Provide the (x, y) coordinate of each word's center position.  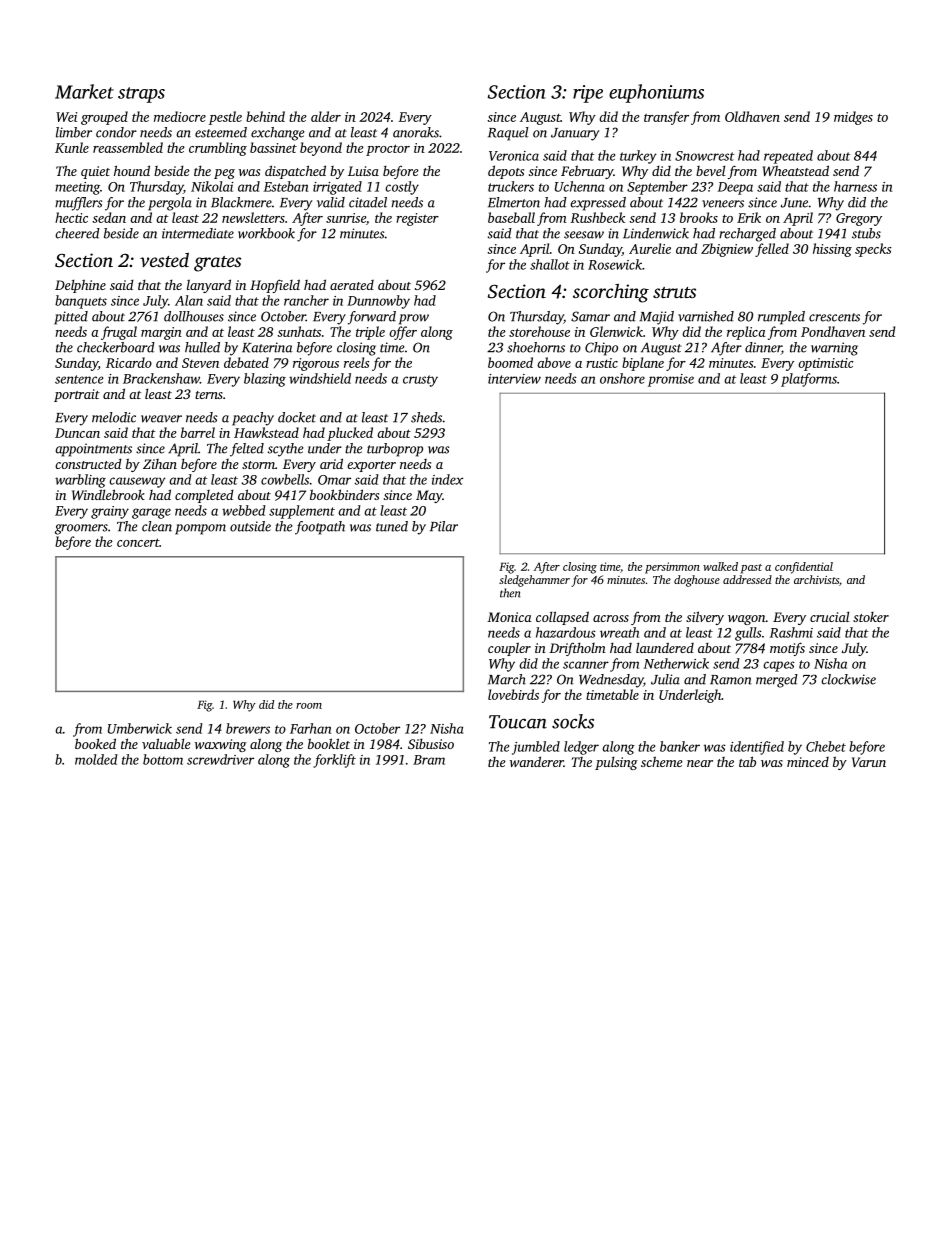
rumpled (781, 318)
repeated (788, 157)
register (417, 219)
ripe (588, 94)
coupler (509, 649)
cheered (77, 233)
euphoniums (656, 93)
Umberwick (140, 728)
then (510, 593)
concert (138, 542)
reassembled (128, 147)
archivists (816, 579)
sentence (79, 379)
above (554, 362)
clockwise (848, 679)
